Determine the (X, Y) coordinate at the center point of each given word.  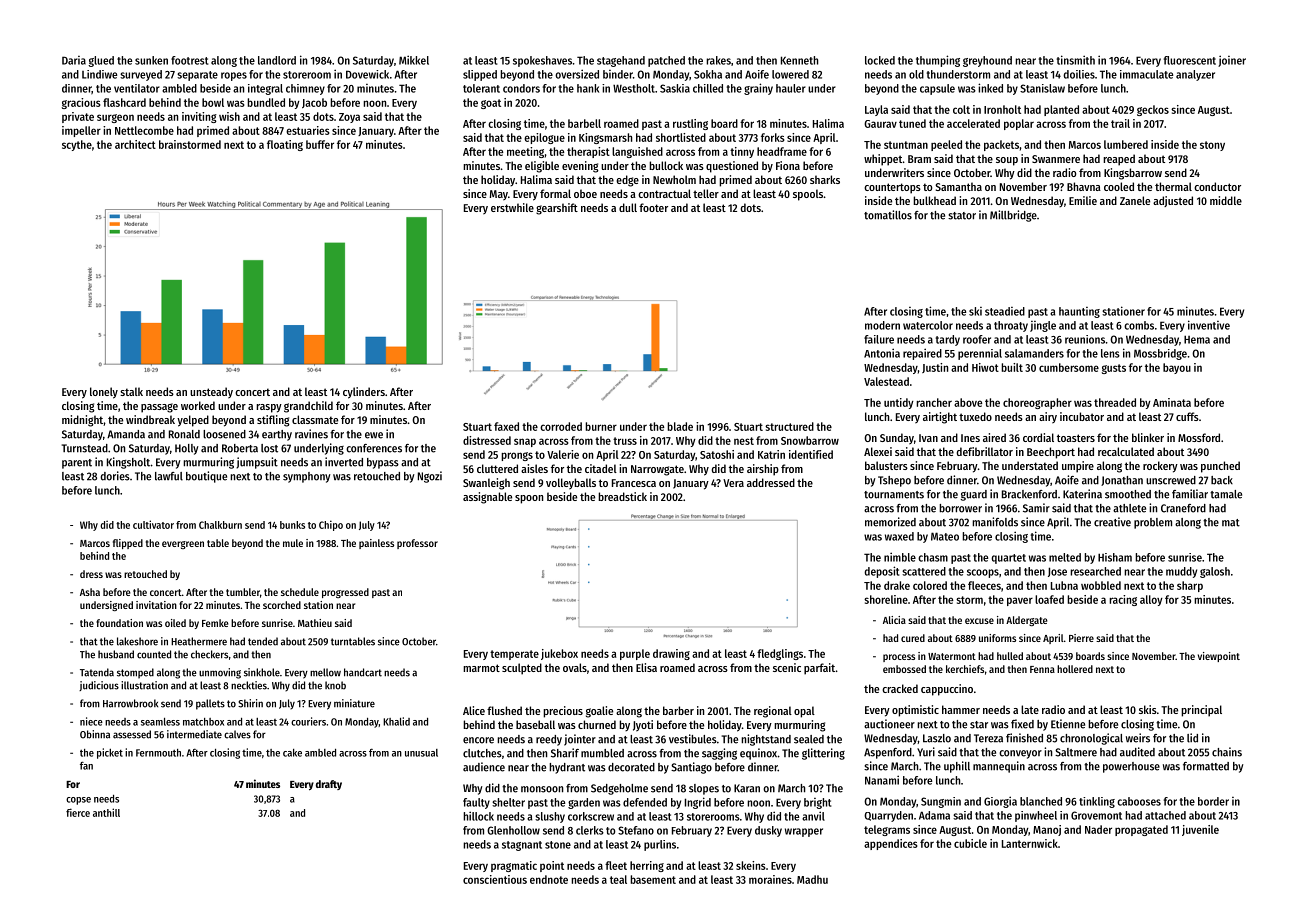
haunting (1079, 312)
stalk (131, 391)
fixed (1022, 724)
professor (417, 544)
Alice (474, 710)
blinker (1148, 437)
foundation (119, 623)
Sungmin (941, 802)
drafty (329, 785)
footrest (190, 60)
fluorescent (1190, 60)
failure (879, 339)
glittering (823, 754)
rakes (718, 60)
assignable (487, 498)
